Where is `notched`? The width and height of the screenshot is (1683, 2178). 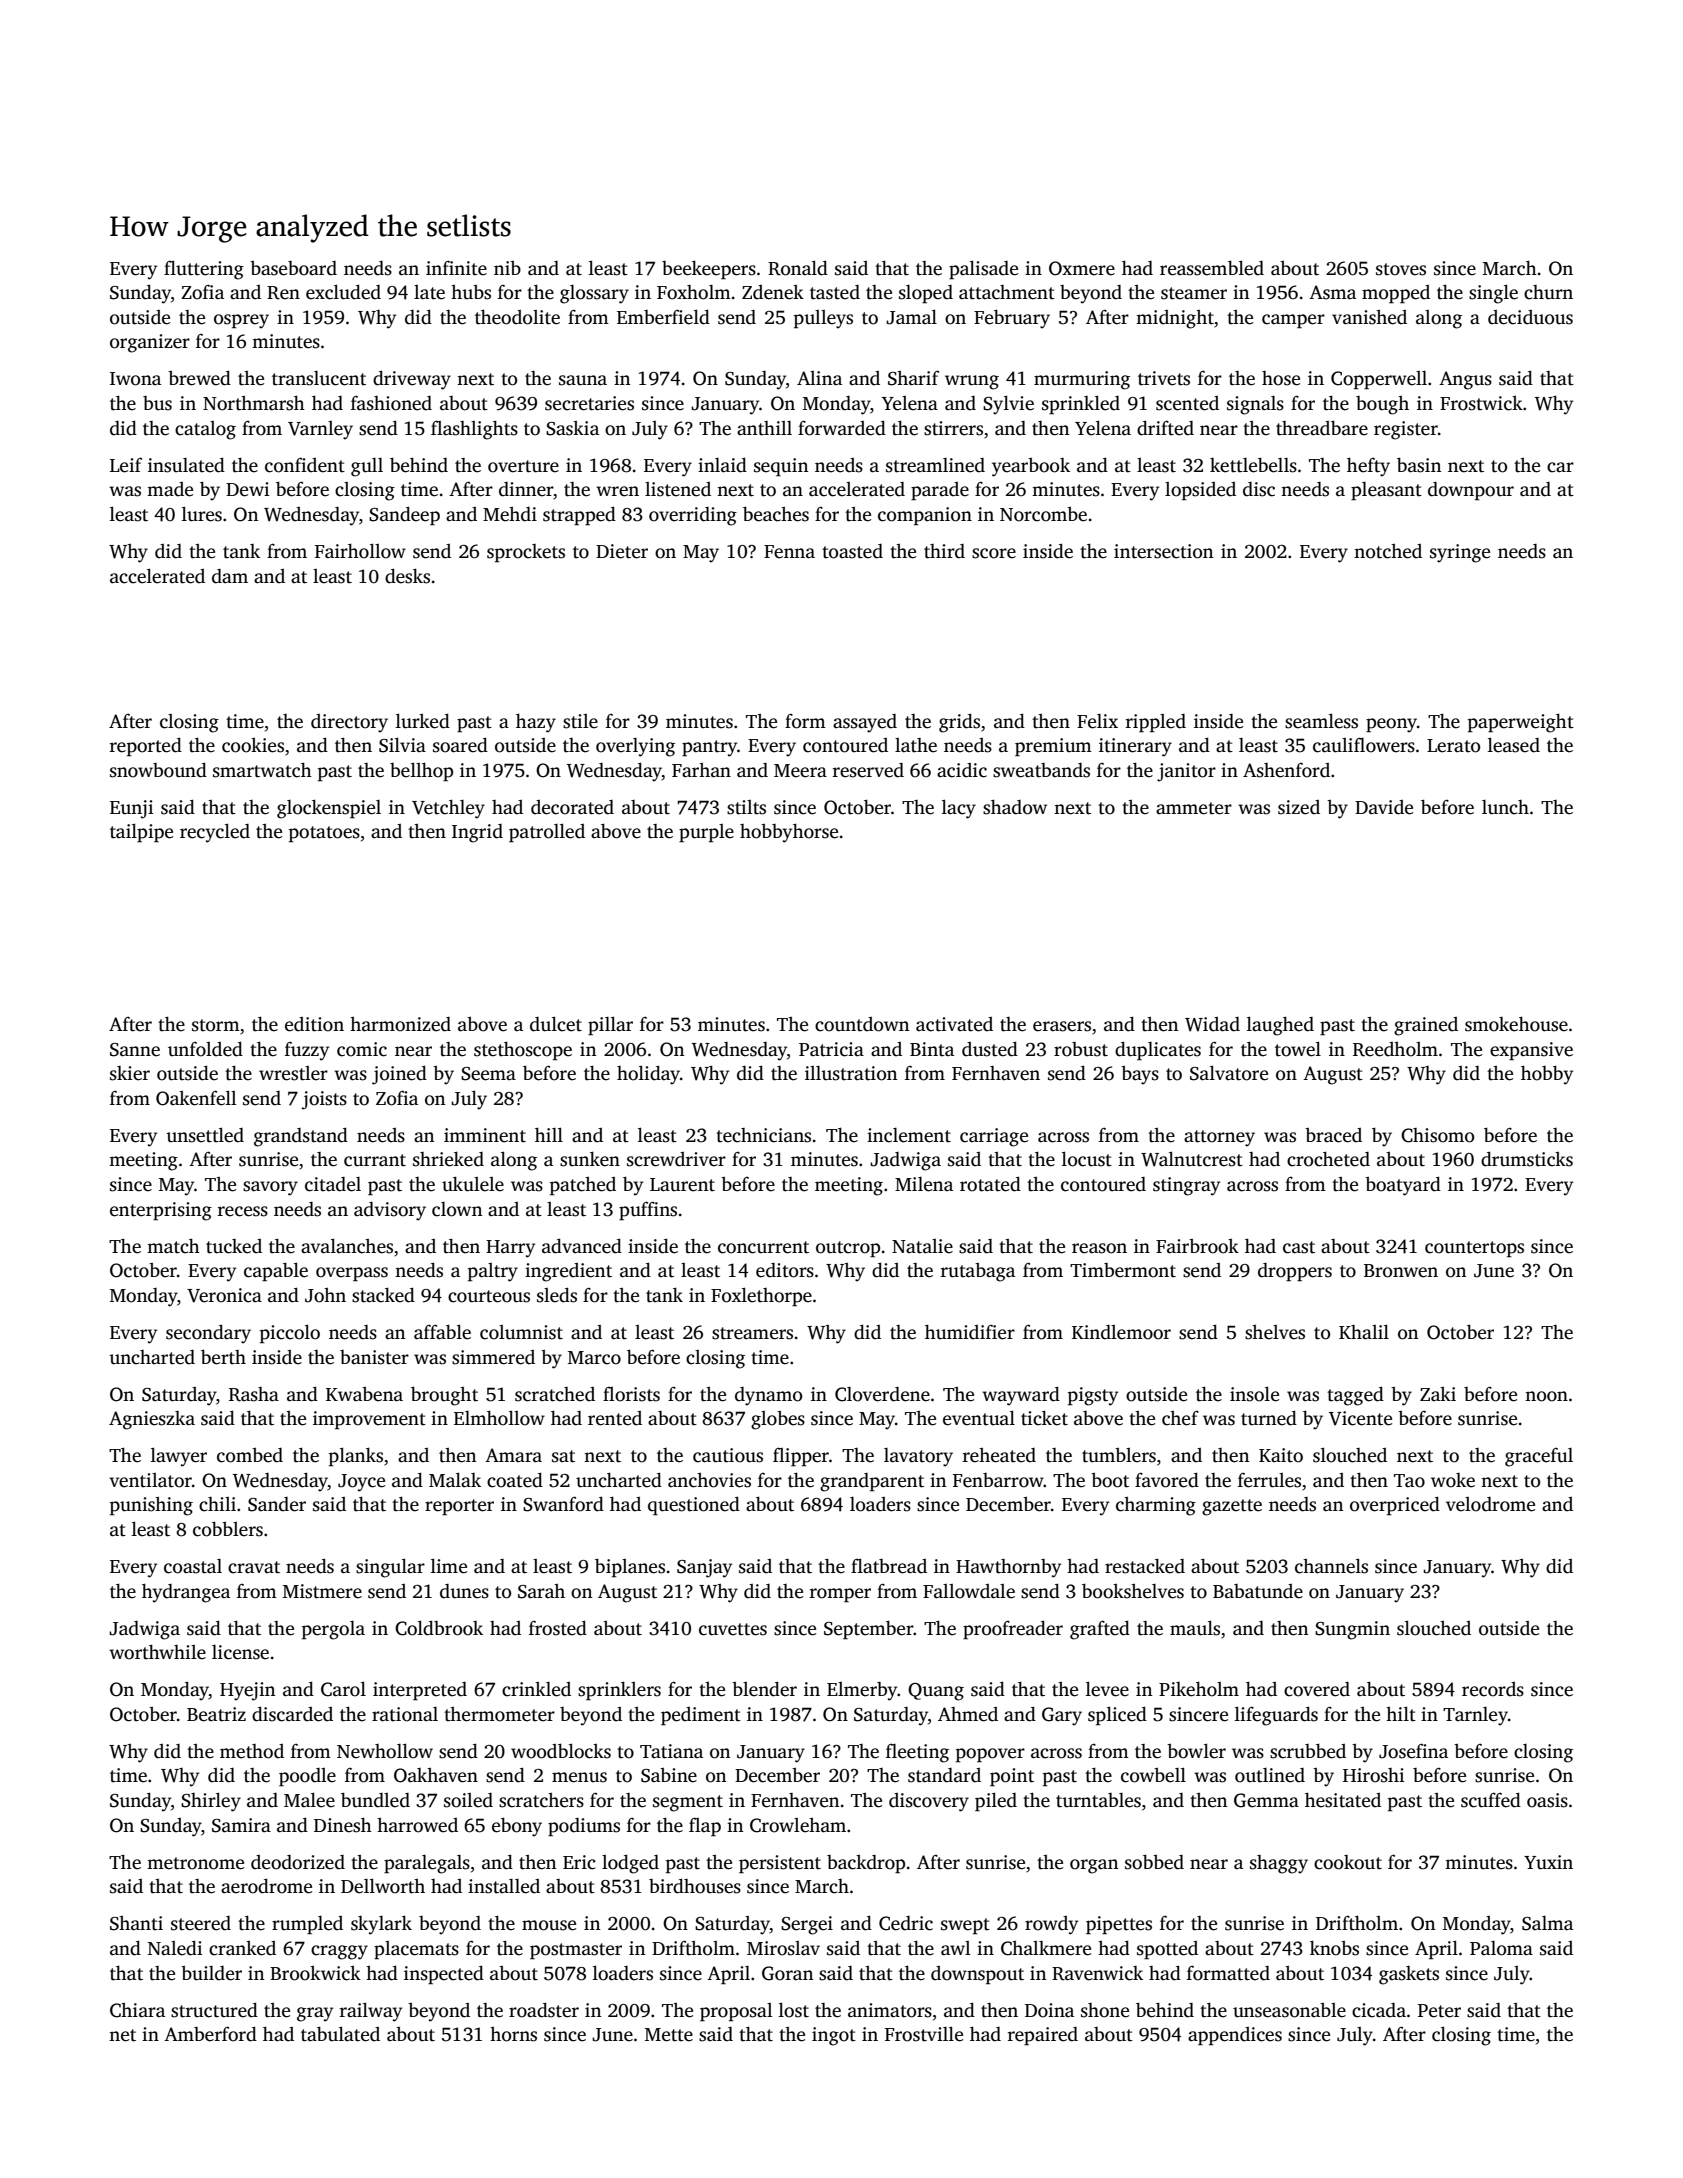 notched is located at coordinates (1388, 551).
